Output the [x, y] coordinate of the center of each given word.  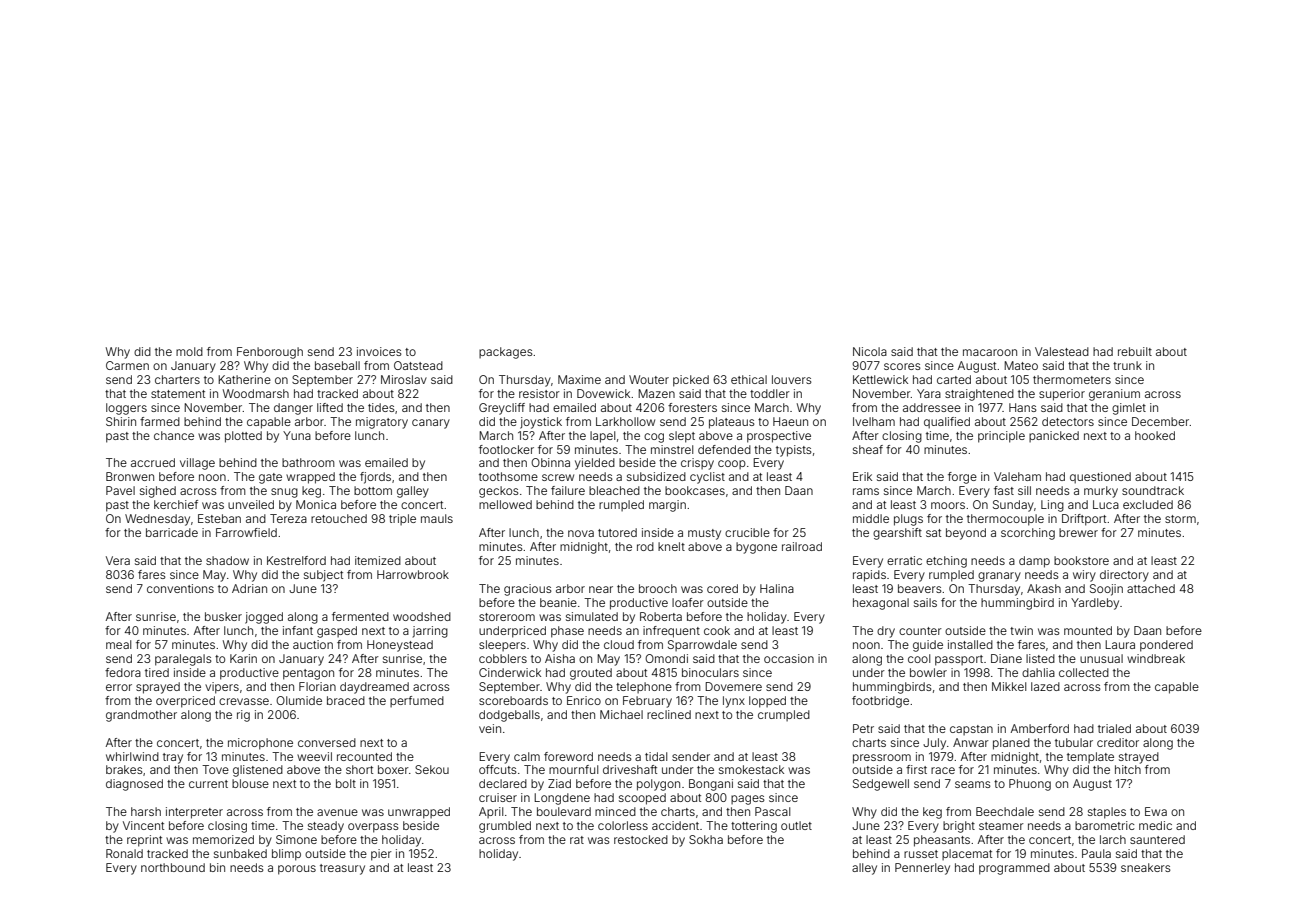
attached [1151, 588]
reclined [669, 714]
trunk [1127, 365]
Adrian [249, 588]
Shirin [121, 421]
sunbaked [240, 853]
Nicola [870, 351]
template [1090, 757]
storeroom [507, 617]
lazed [1045, 686]
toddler [770, 393]
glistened [258, 771]
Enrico [584, 700]
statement [178, 394]
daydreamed [374, 688]
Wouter [649, 379]
